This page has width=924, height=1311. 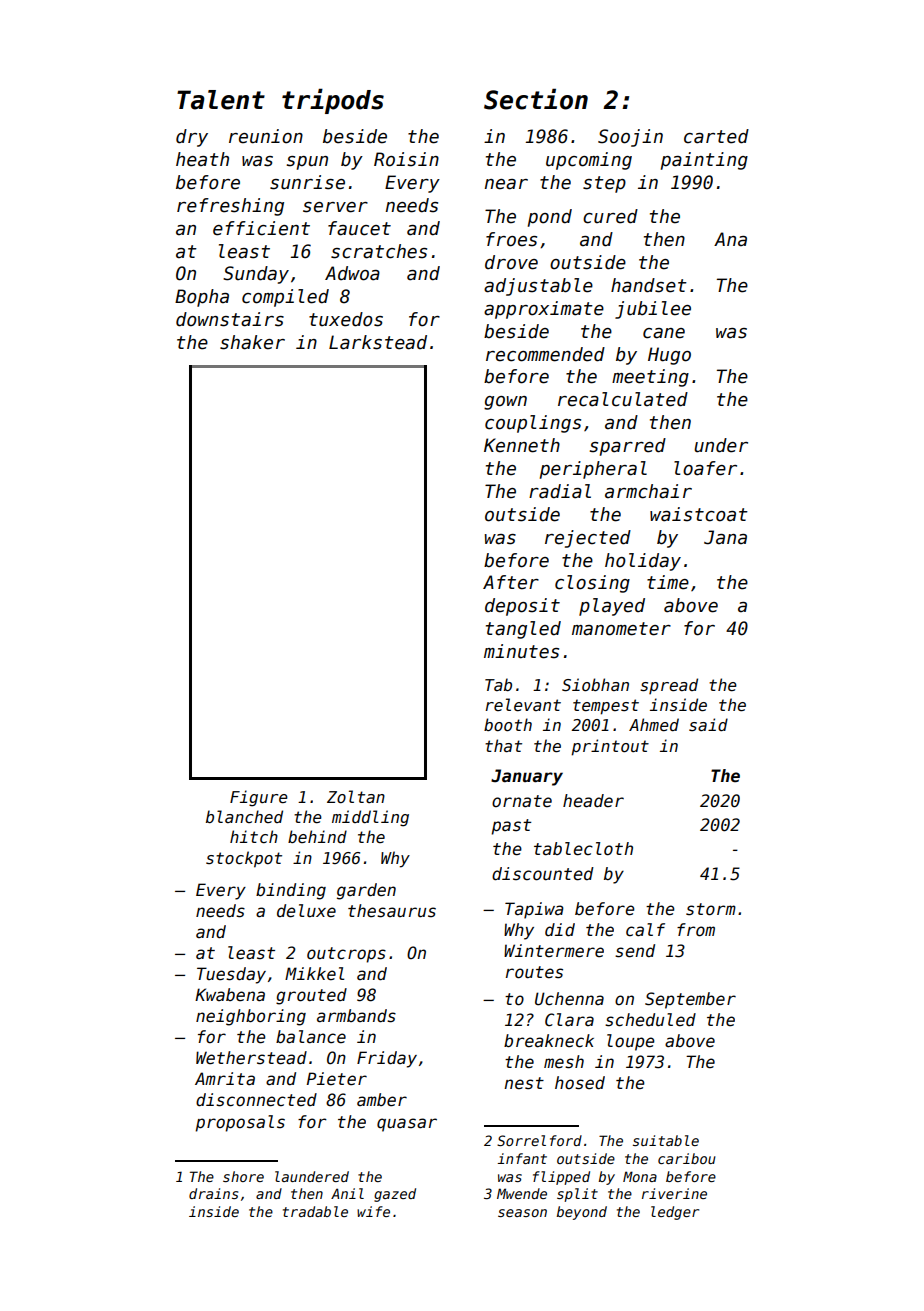 I want to click on near, so click(x=506, y=184).
